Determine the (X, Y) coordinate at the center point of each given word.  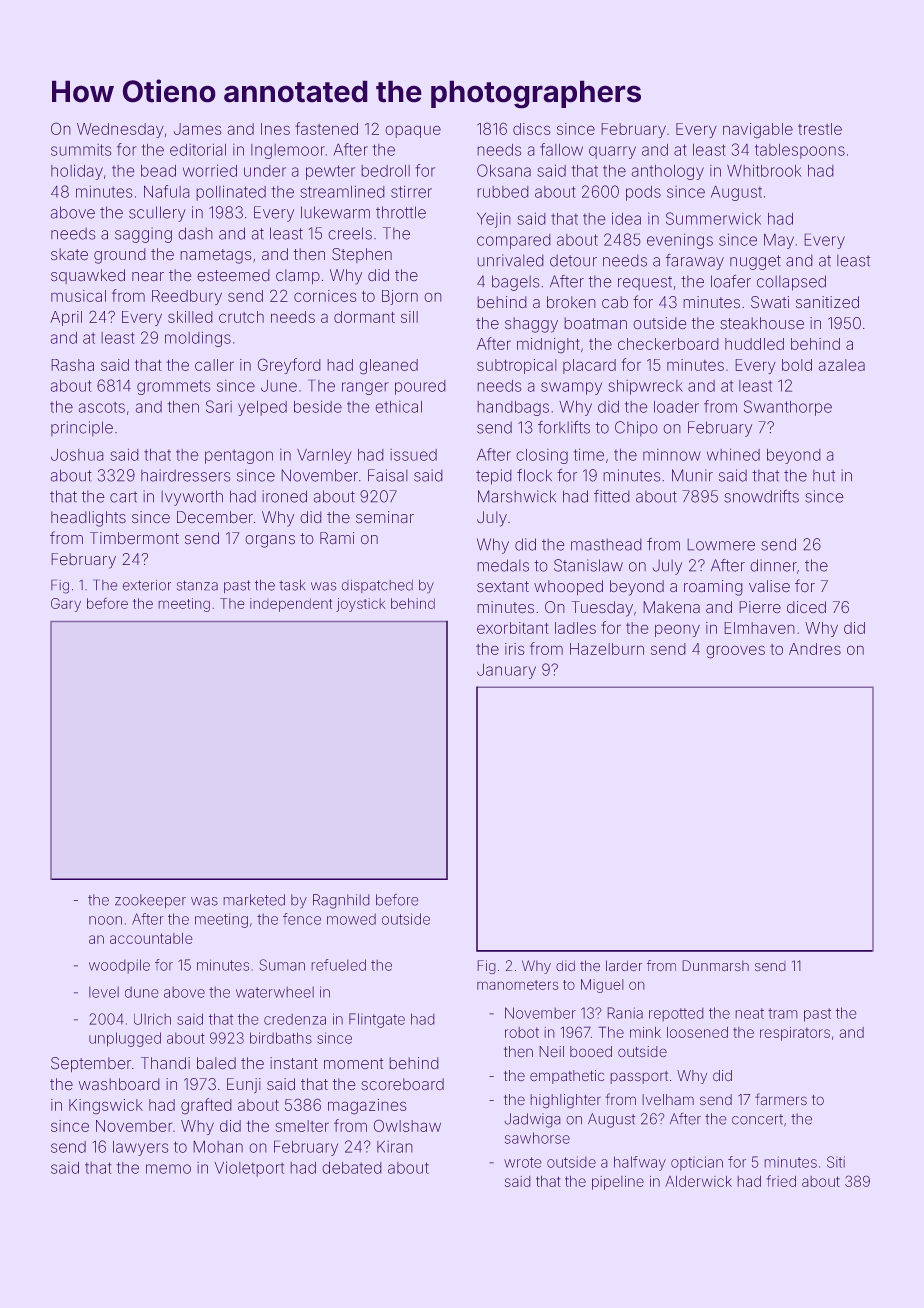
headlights (88, 519)
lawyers (140, 1148)
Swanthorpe (788, 408)
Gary (66, 605)
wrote (522, 1162)
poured (420, 387)
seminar (385, 517)
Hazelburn (607, 649)
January (506, 671)
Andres (815, 649)
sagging (143, 235)
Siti (836, 1162)
